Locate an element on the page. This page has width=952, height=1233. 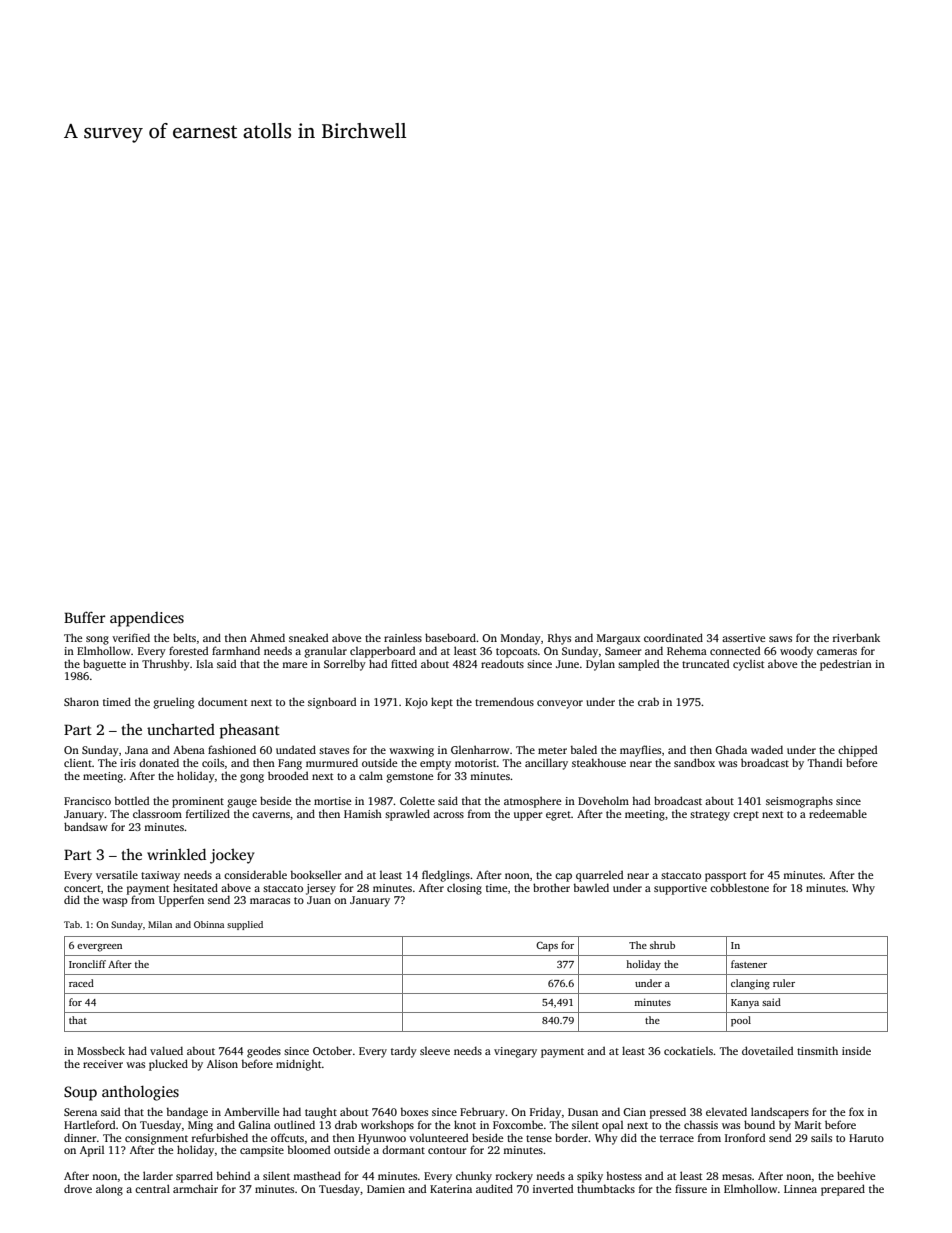
boxes is located at coordinates (414, 1111).
